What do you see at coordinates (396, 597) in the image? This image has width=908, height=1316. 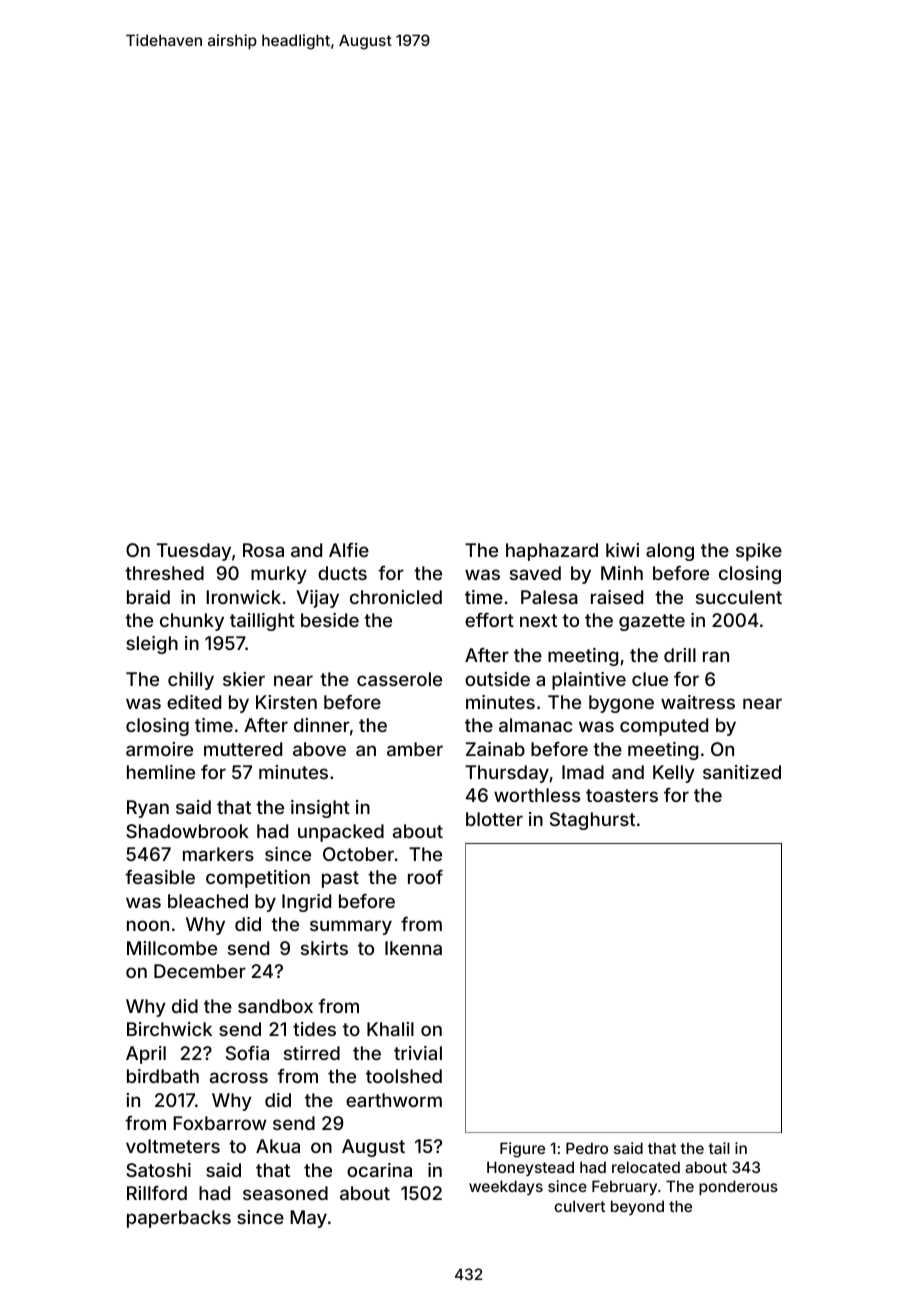 I see `chronicled` at bounding box center [396, 597].
